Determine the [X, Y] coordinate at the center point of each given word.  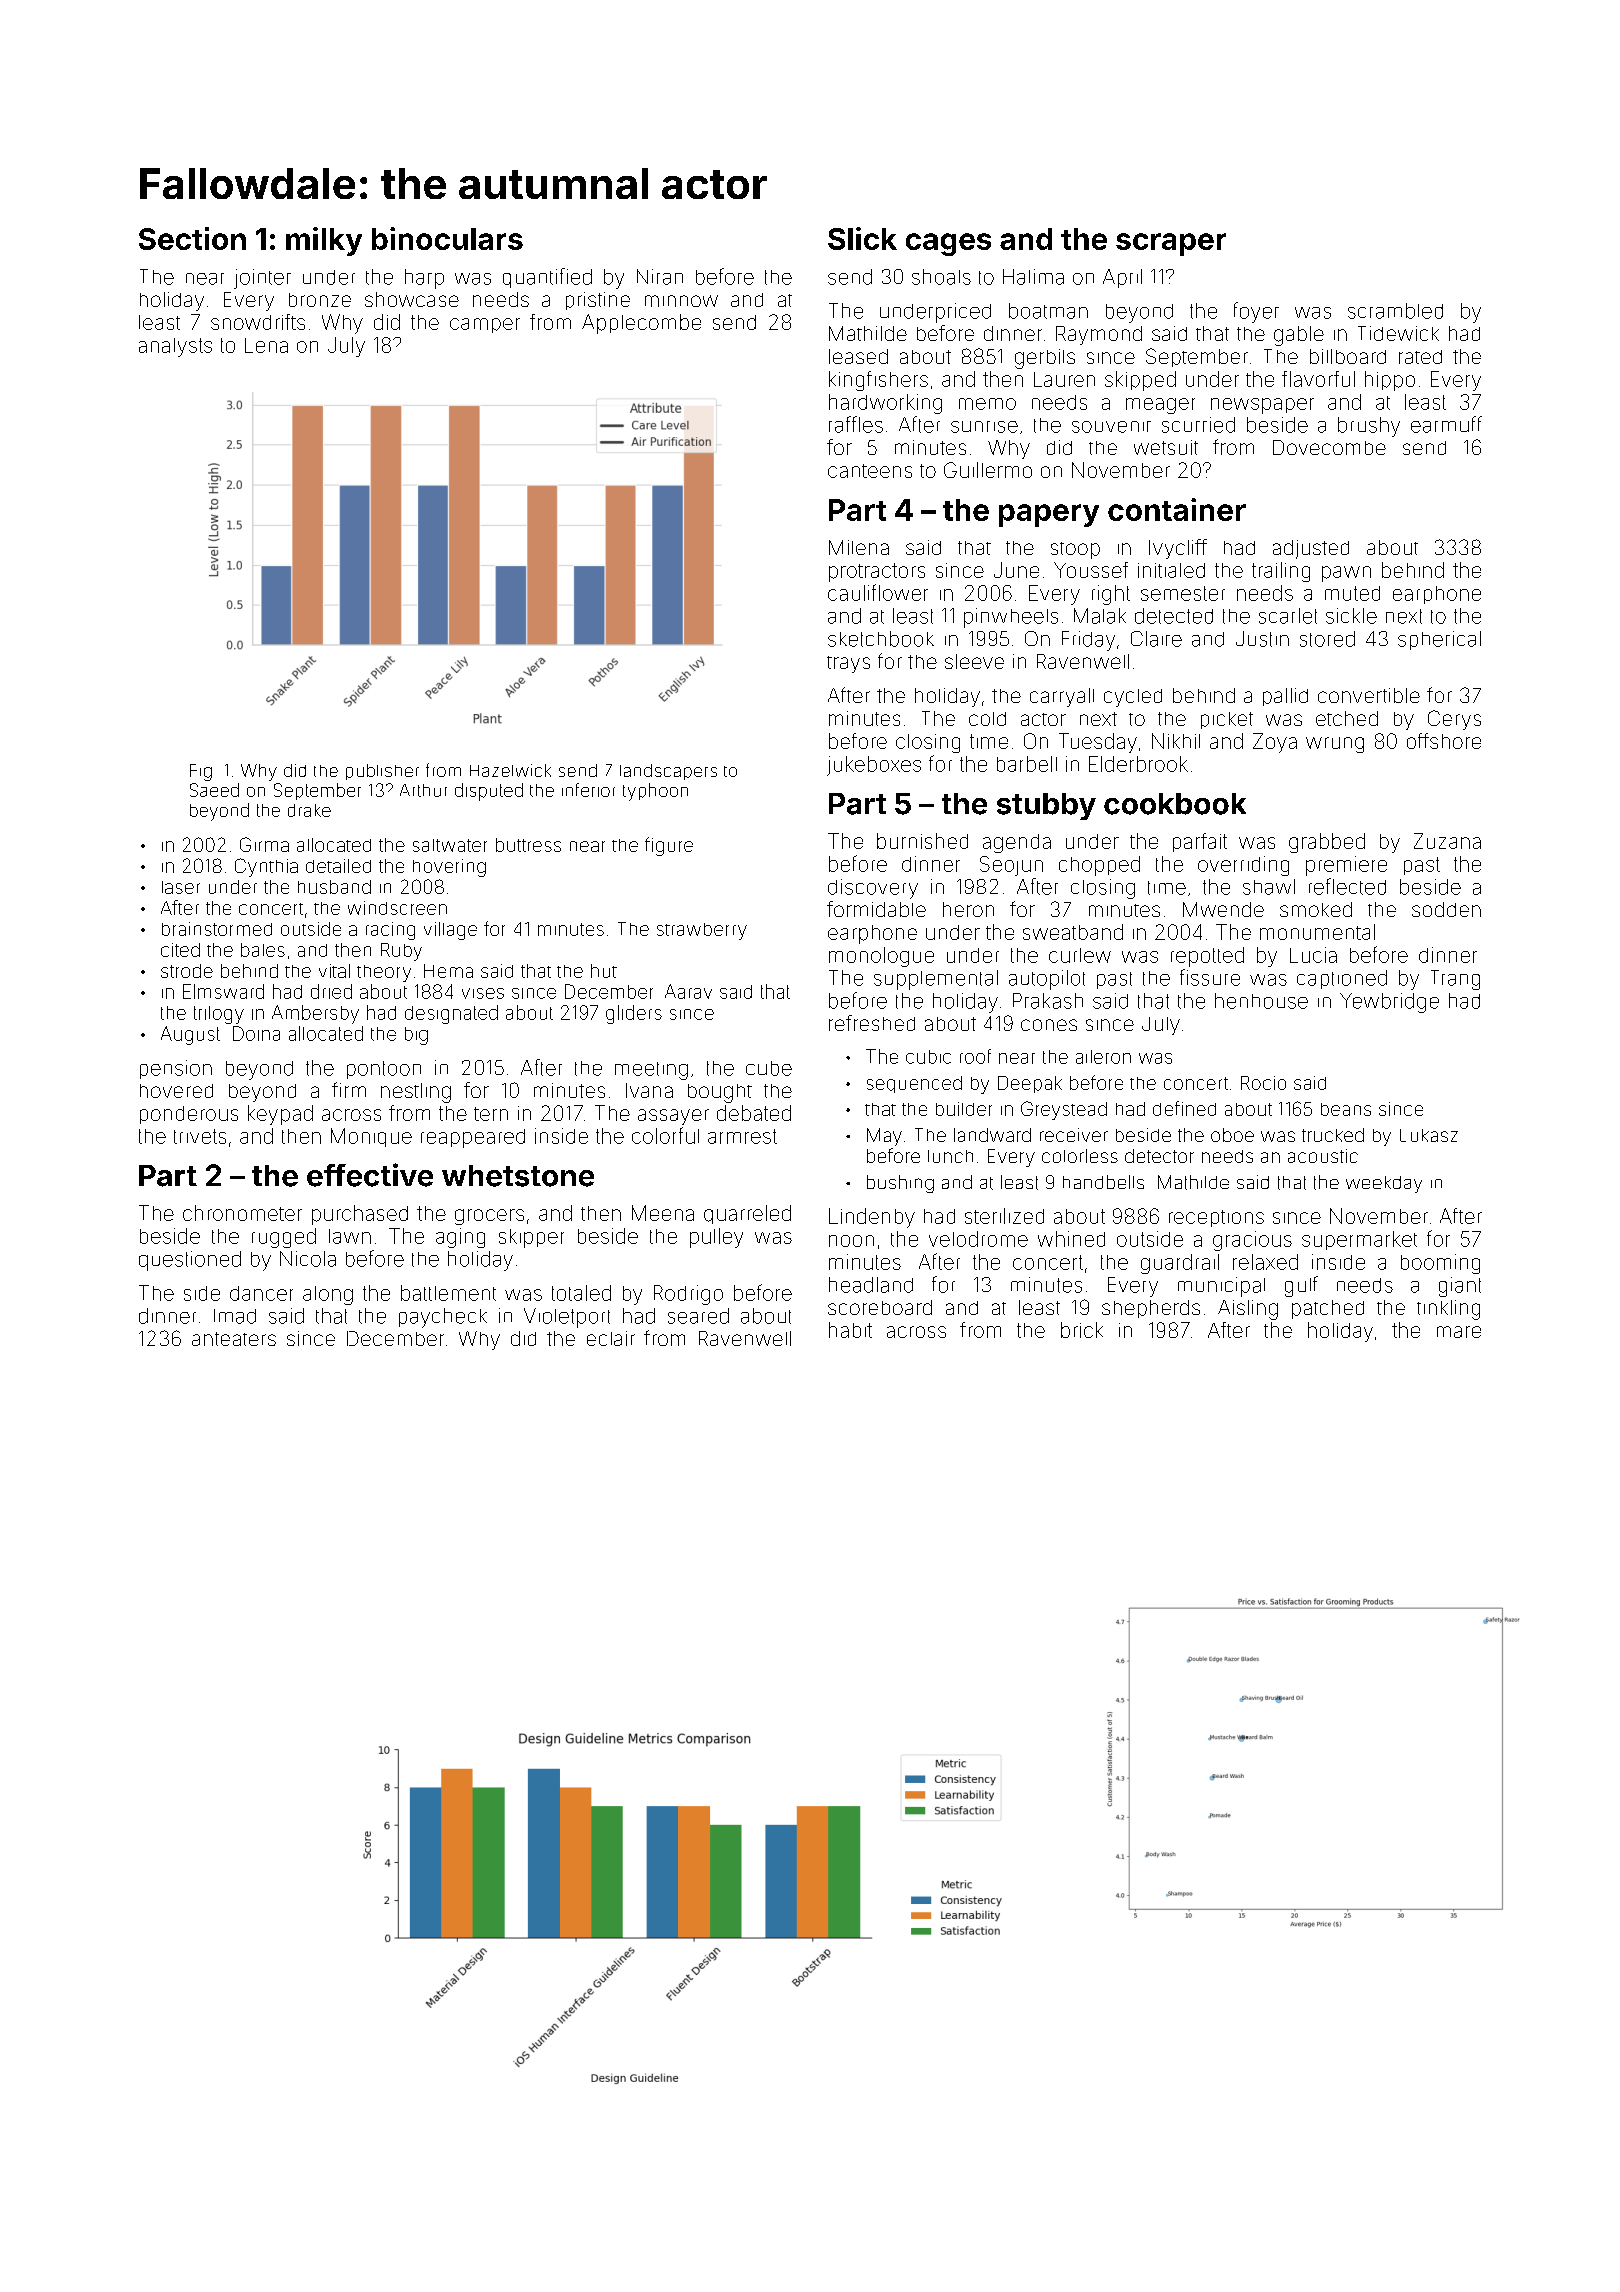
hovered [176, 1091]
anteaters [234, 1339]
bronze [320, 300]
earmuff [1446, 424]
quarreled [747, 1214]
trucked [1333, 1135]
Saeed [214, 790]
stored [1327, 639]
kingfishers [878, 381]
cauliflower [878, 592]
